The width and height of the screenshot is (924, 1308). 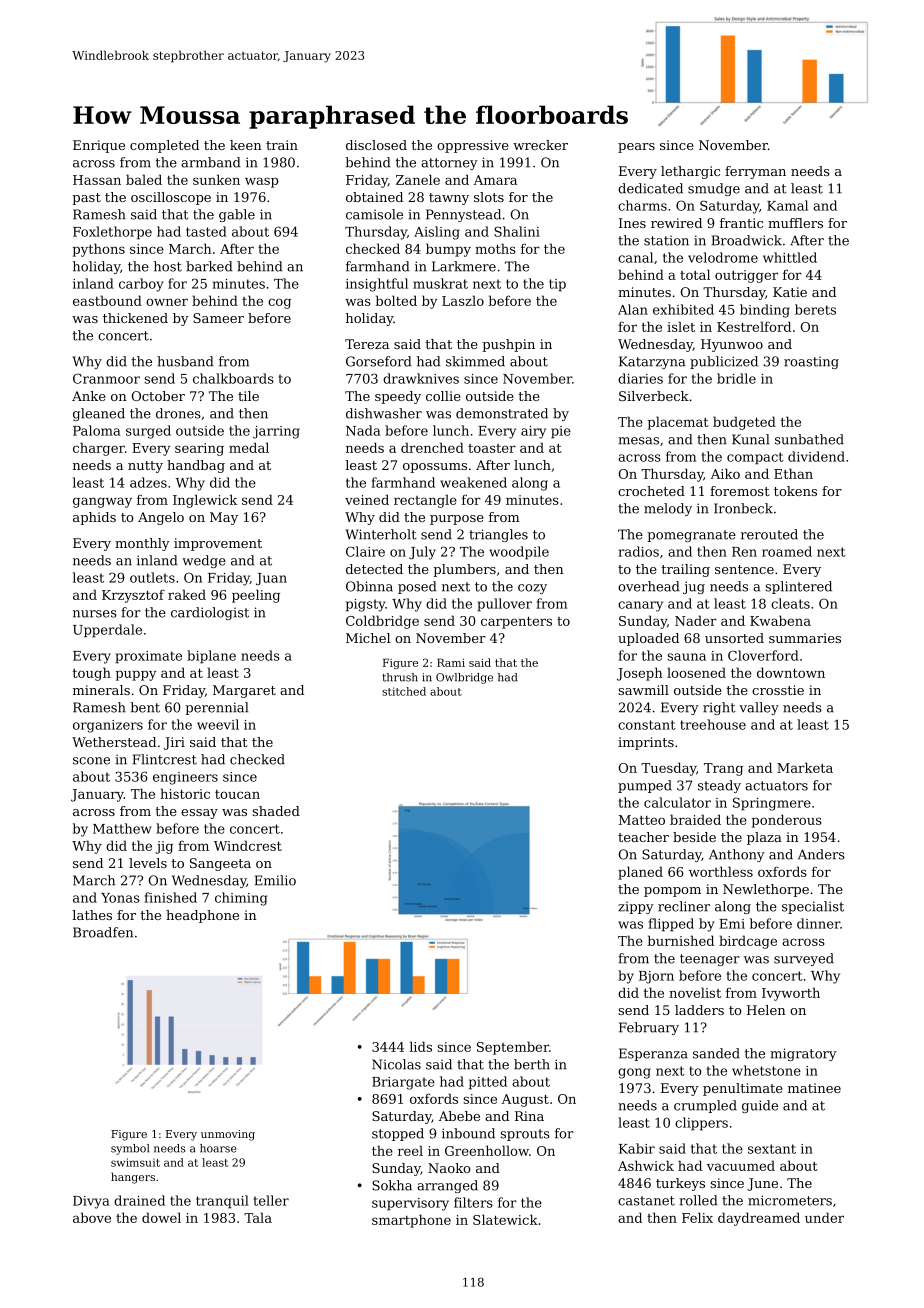 I want to click on ferryman, so click(x=755, y=172).
